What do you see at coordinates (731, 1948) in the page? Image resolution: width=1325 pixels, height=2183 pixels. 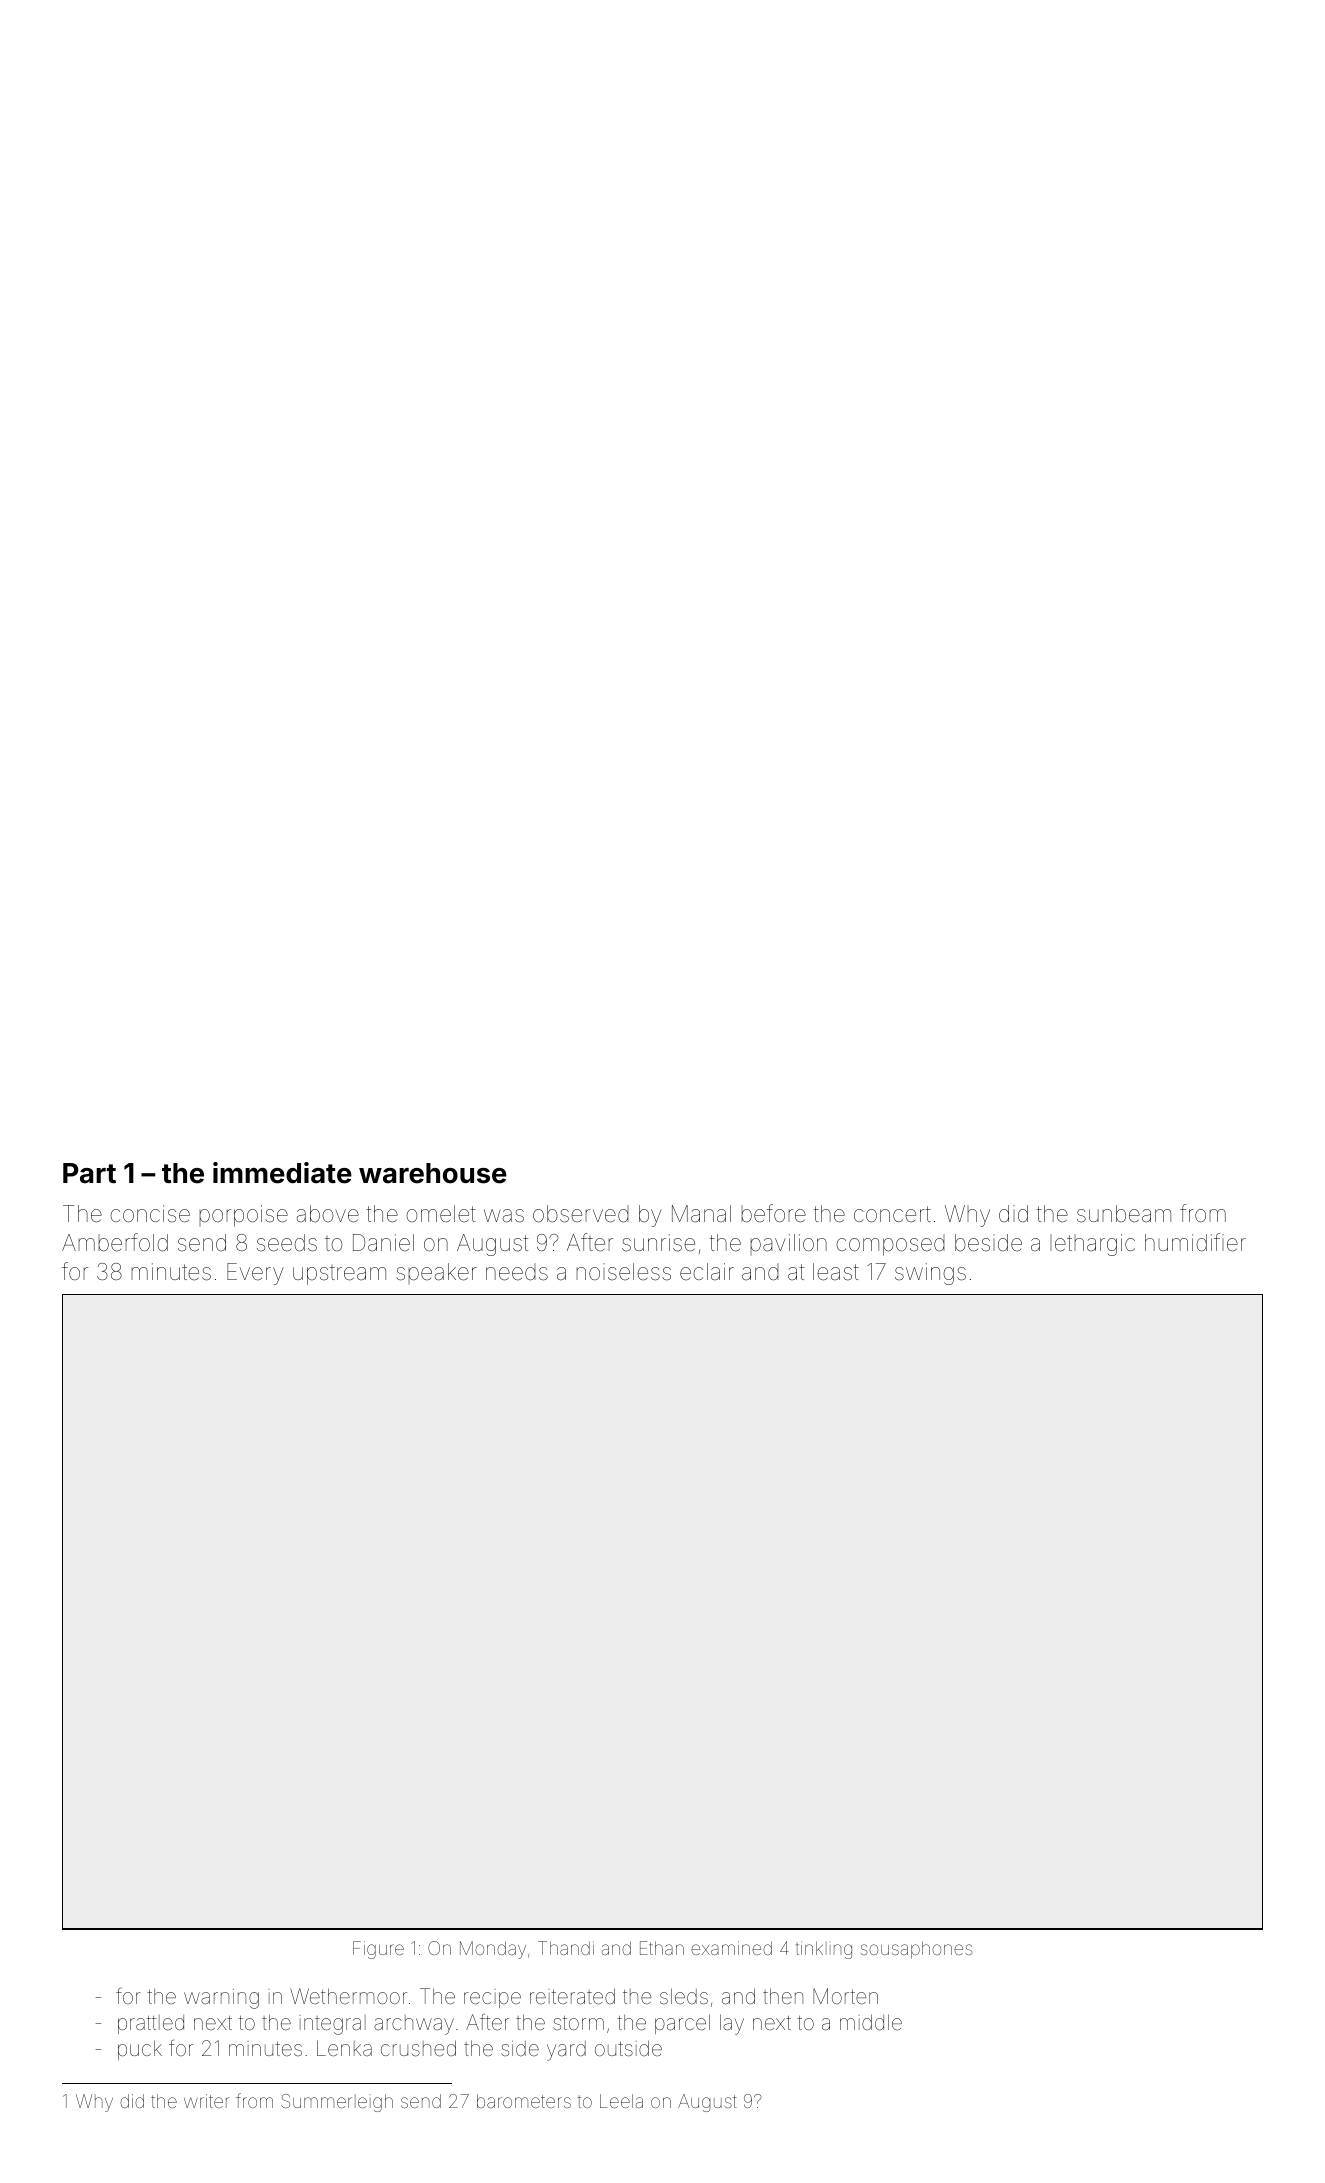 I see `examined` at bounding box center [731, 1948].
